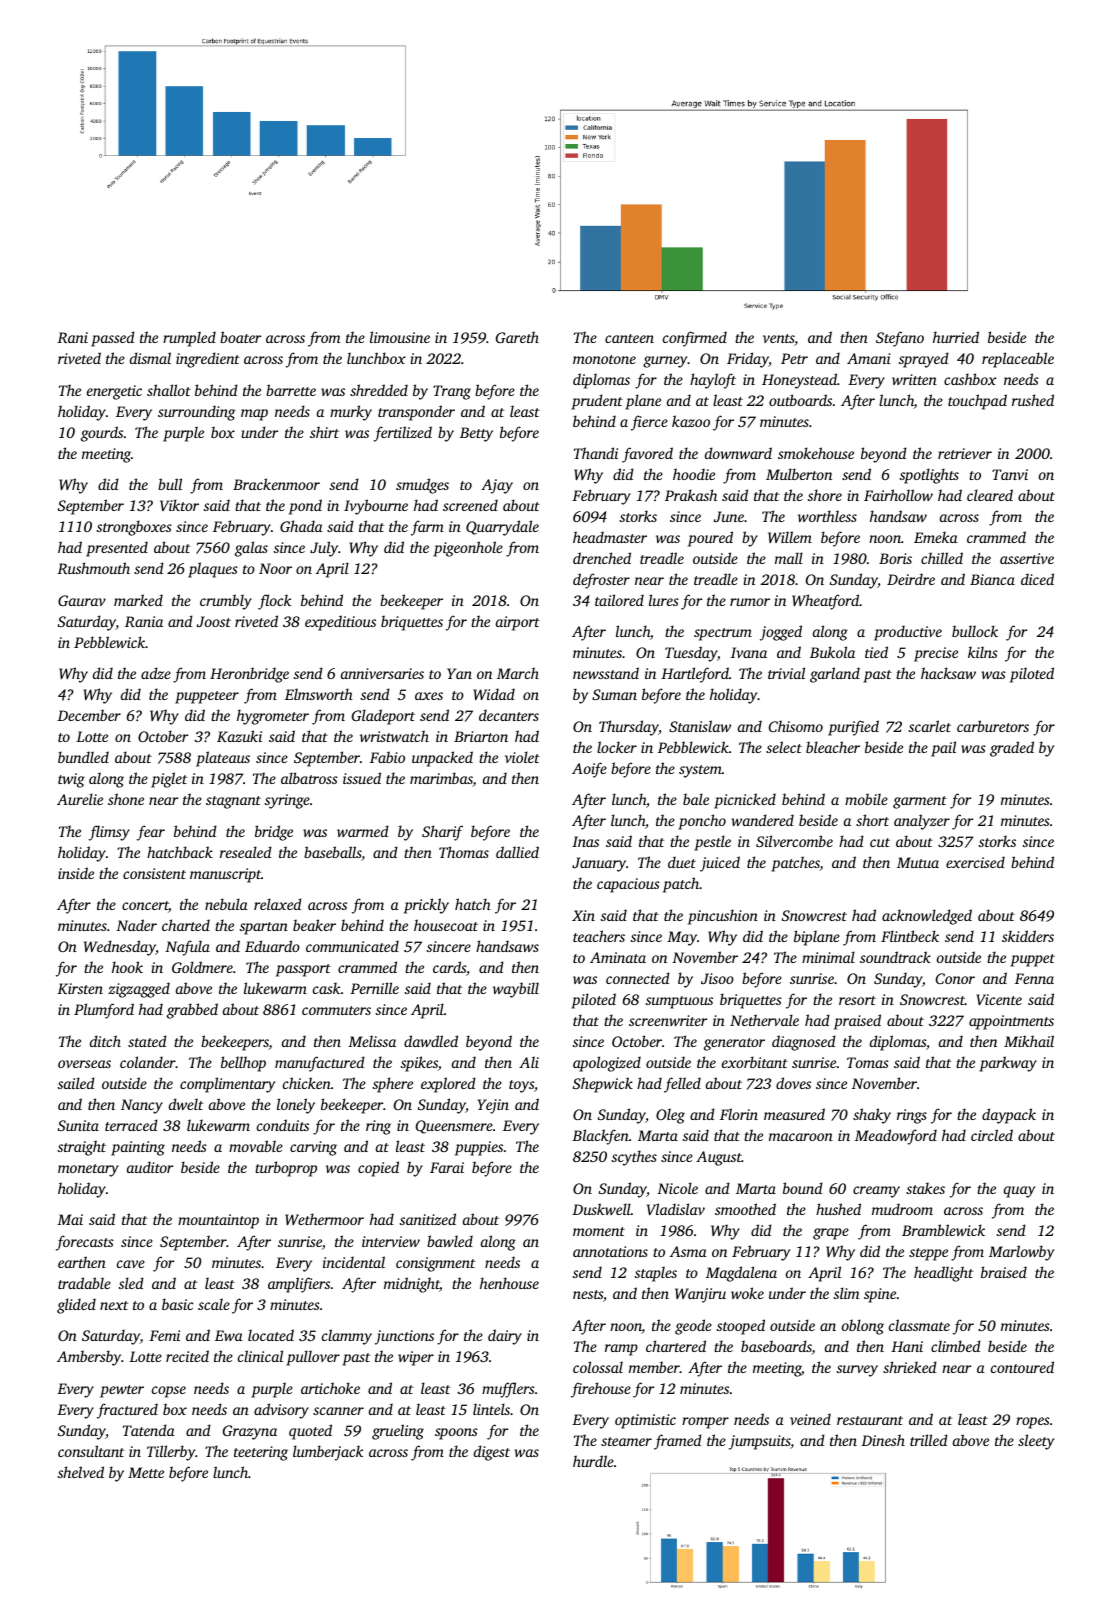 The width and height of the screenshot is (1112, 1611). I want to click on waybill, so click(516, 990).
